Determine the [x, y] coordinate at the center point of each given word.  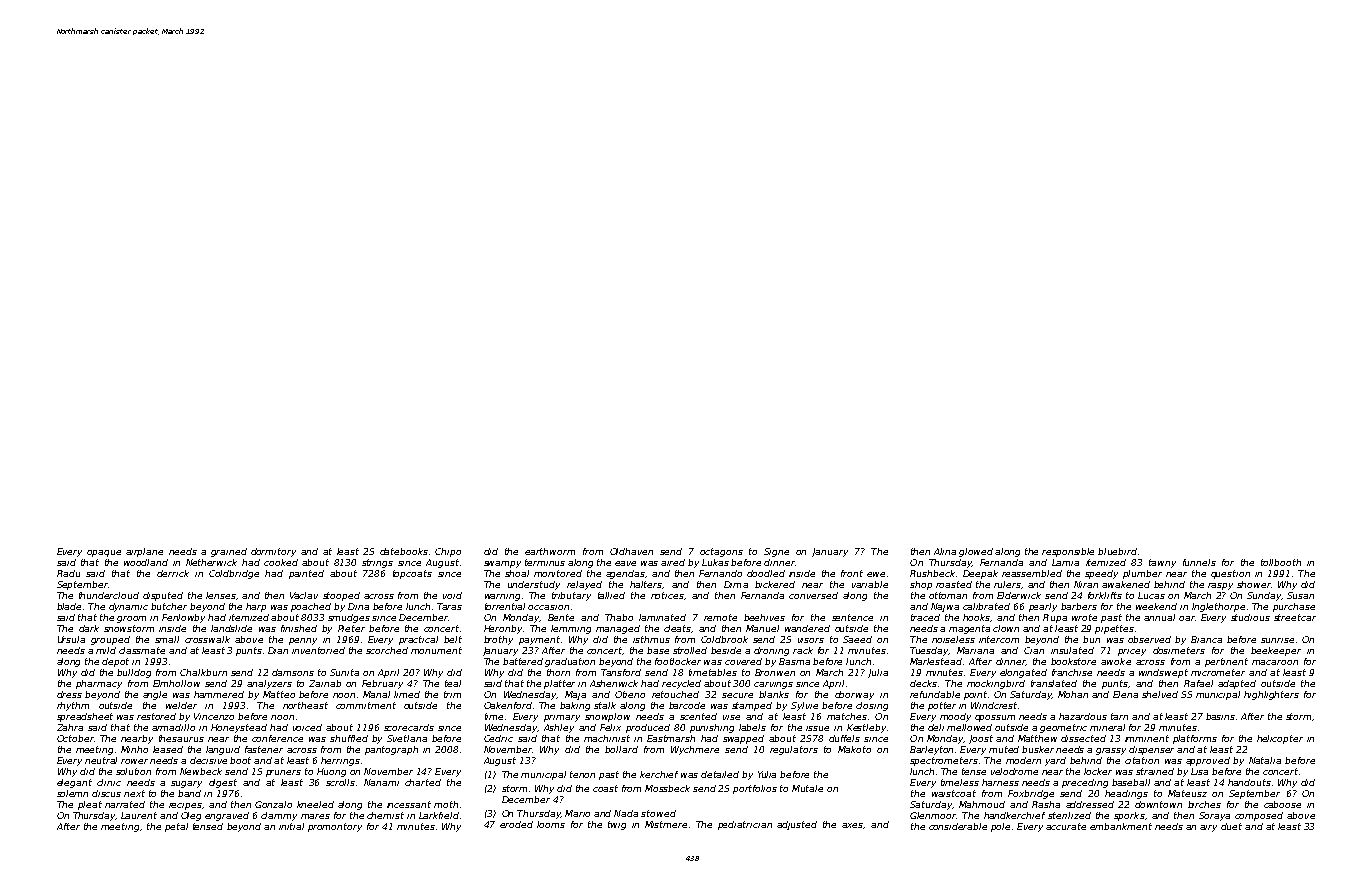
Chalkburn [203, 672]
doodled [766, 573]
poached [311, 607]
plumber [1142, 574]
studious [1250, 617]
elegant [74, 783]
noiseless [953, 639]
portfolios [755, 789]
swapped [743, 739]
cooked [281, 562]
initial [291, 826]
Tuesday [929, 651]
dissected [1083, 738]
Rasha [1046, 804]
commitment [366, 705]
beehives [764, 617]
